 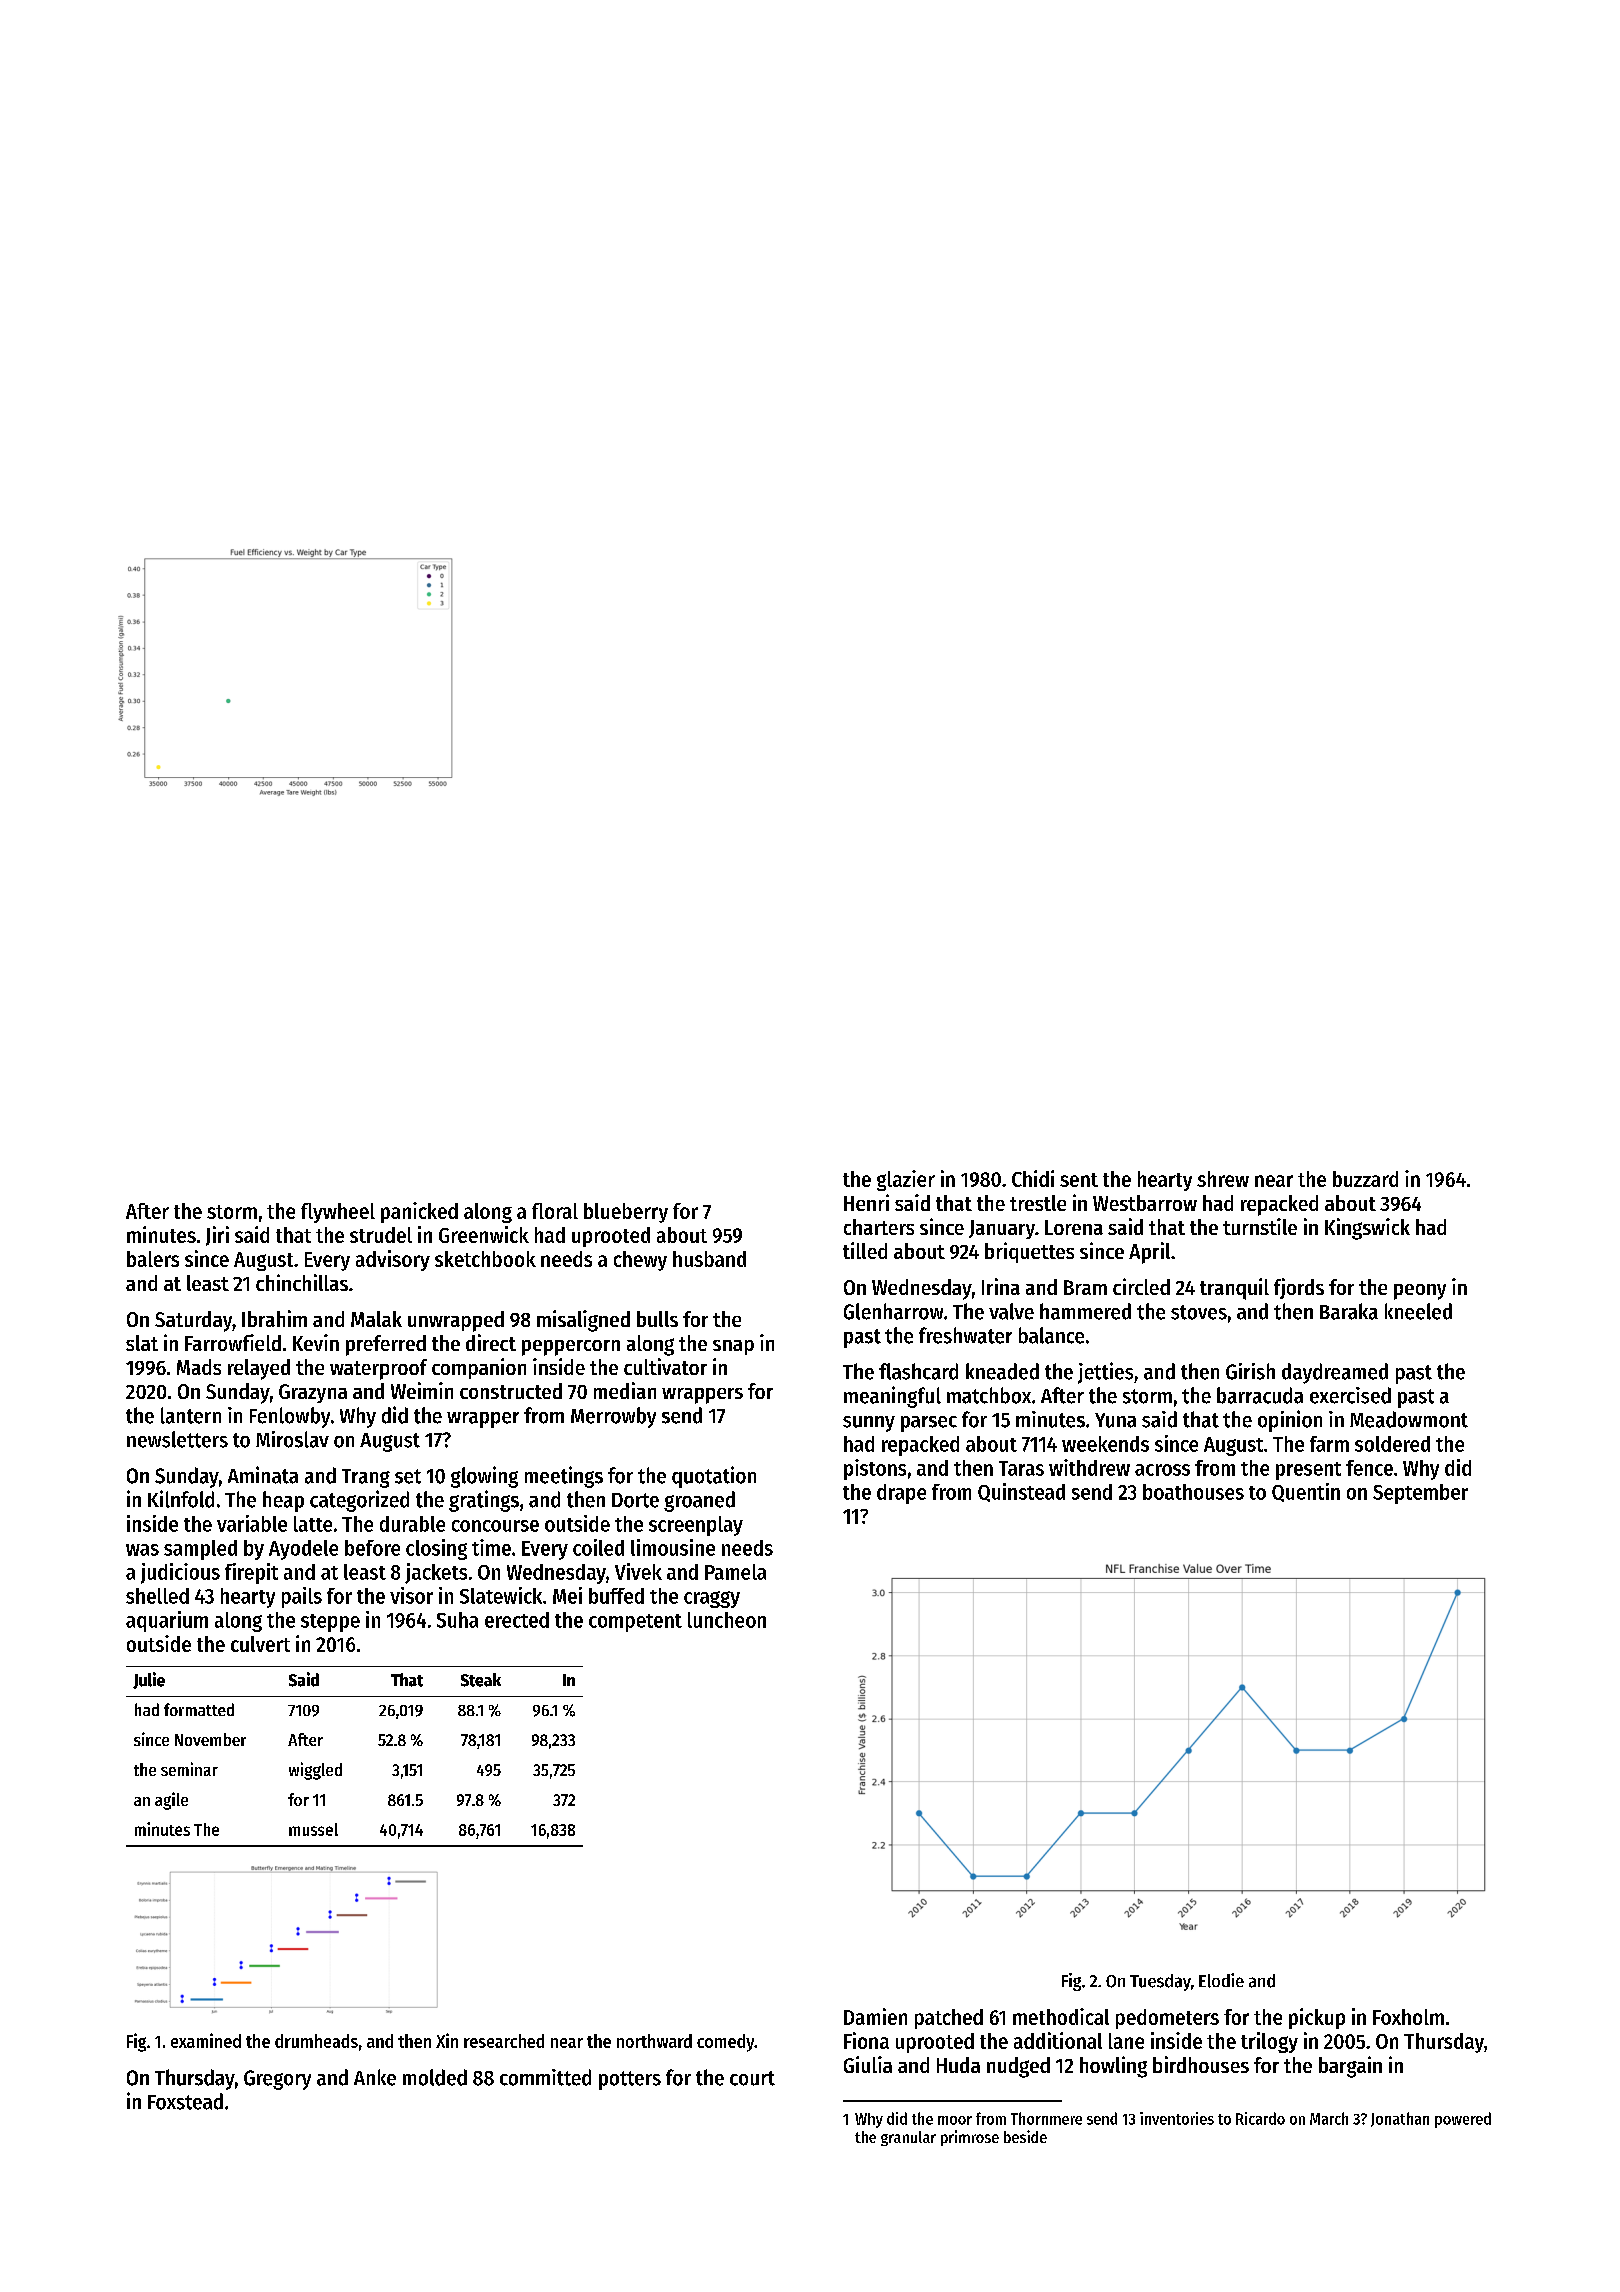 What do you see at coordinates (419, 1212) in the screenshot?
I see `panicked` at bounding box center [419, 1212].
